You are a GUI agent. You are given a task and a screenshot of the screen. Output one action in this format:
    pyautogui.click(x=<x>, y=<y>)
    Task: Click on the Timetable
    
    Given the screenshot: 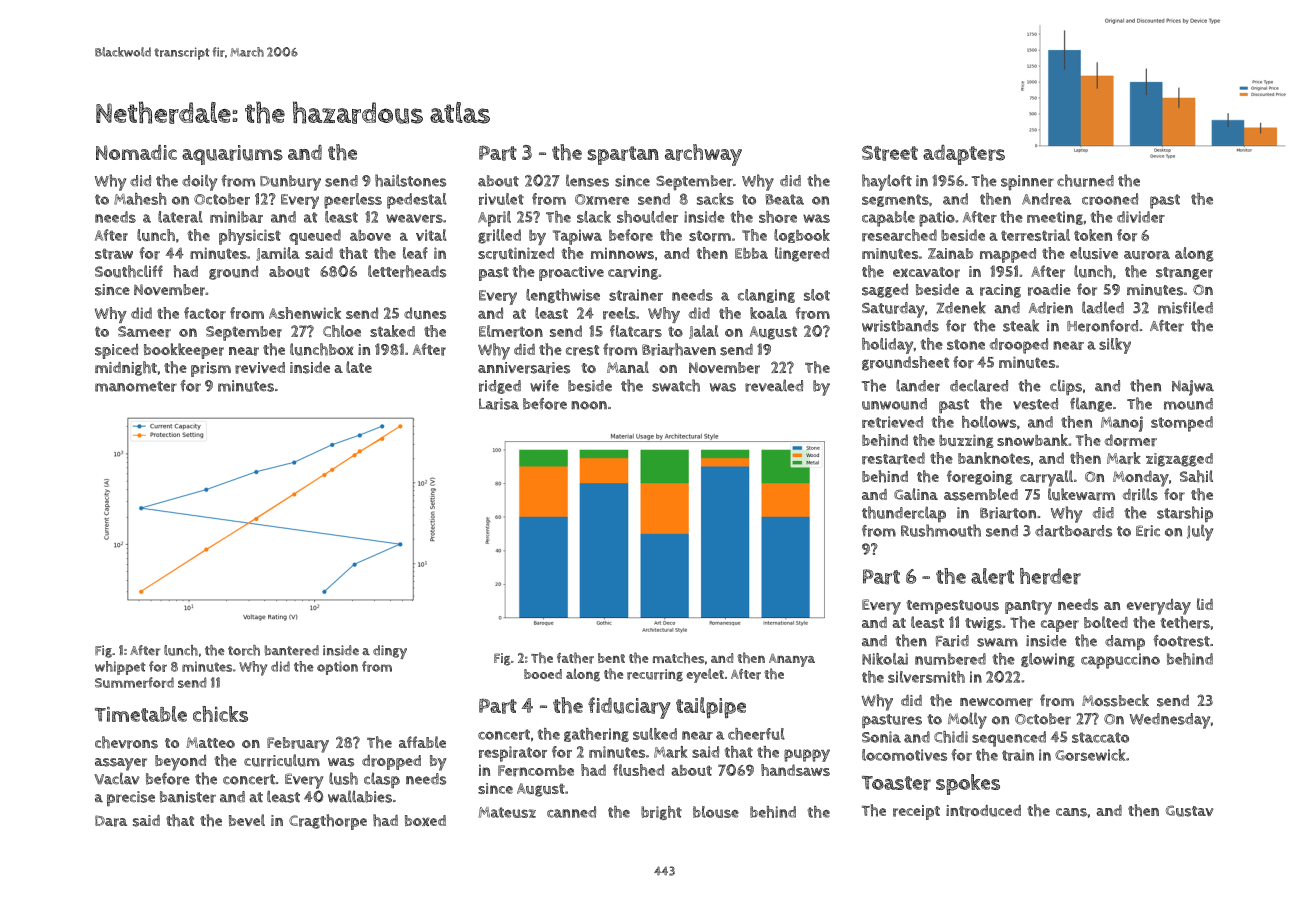 What is the action you would take?
    pyautogui.click(x=141, y=714)
